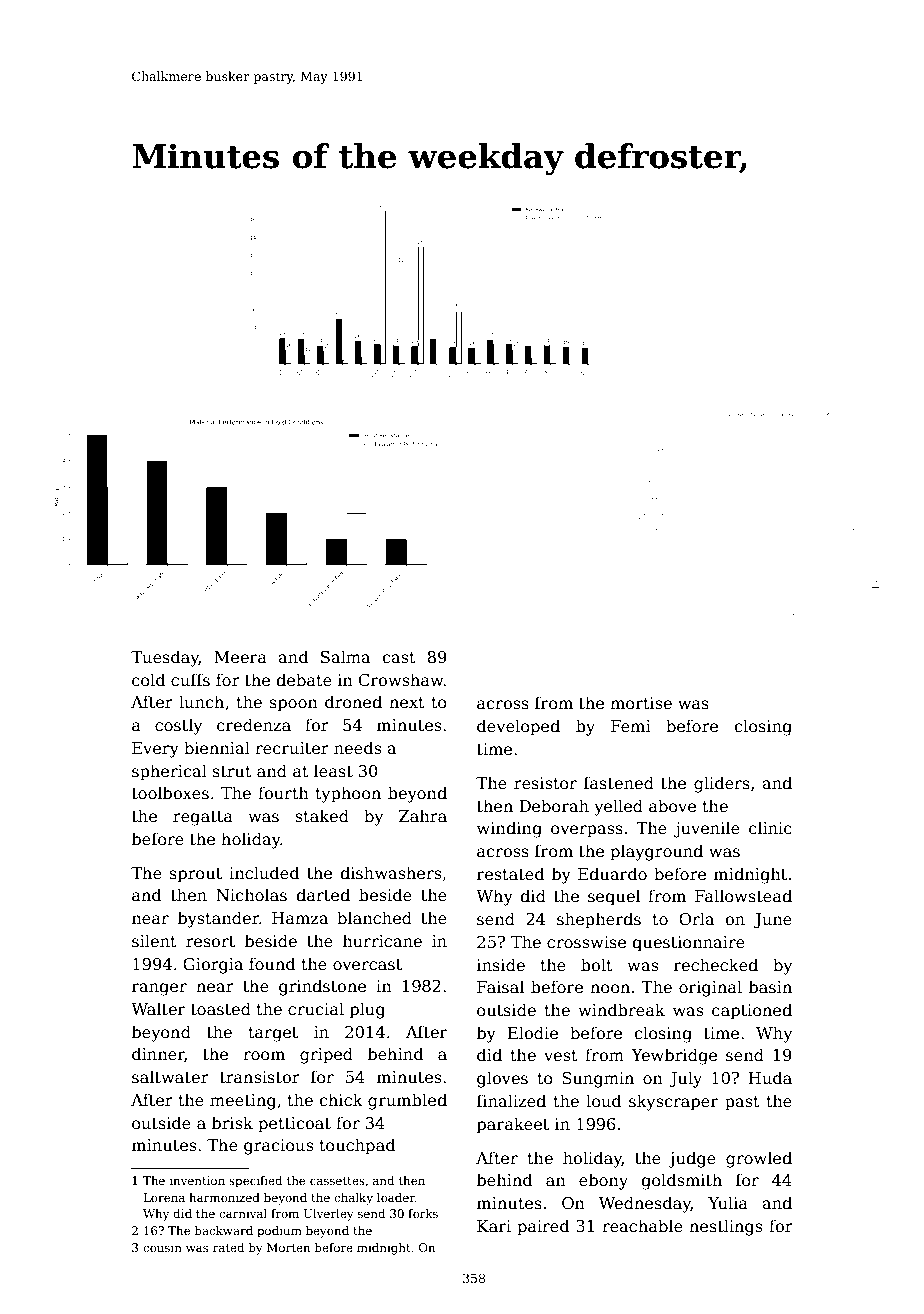 The image size is (924, 1314). Describe the element at coordinates (681, 1181) in the screenshot. I see `goldsmith` at that location.
